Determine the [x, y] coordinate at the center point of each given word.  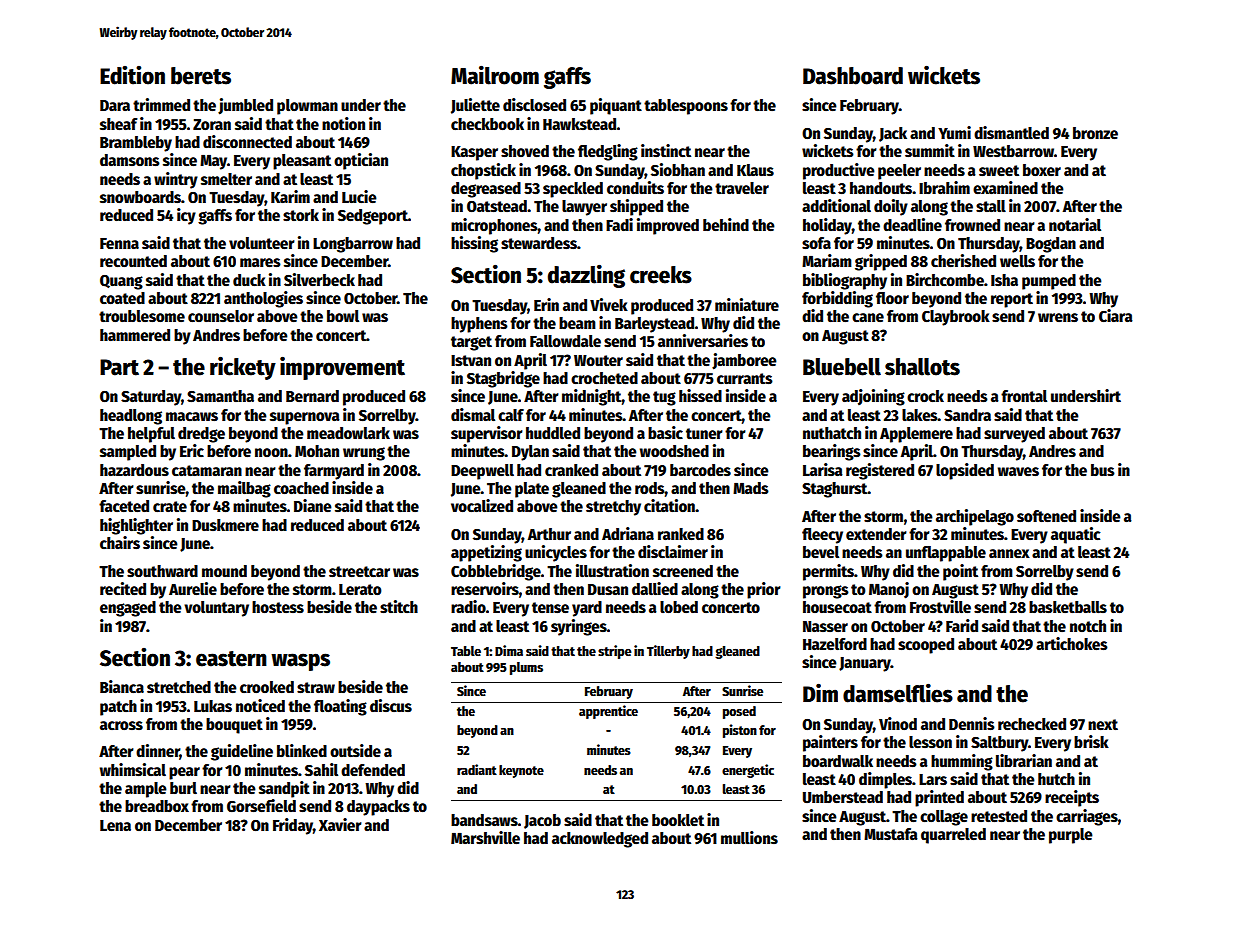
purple [1071, 836]
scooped [926, 646]
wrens [1058, 317]
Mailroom [495, 75]
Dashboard [853, 76]
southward [162, 571]
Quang [121, 282]
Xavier [340, 825]
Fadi [619, 224]
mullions [749, 837]
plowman [307, 107]
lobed [679, 607]
